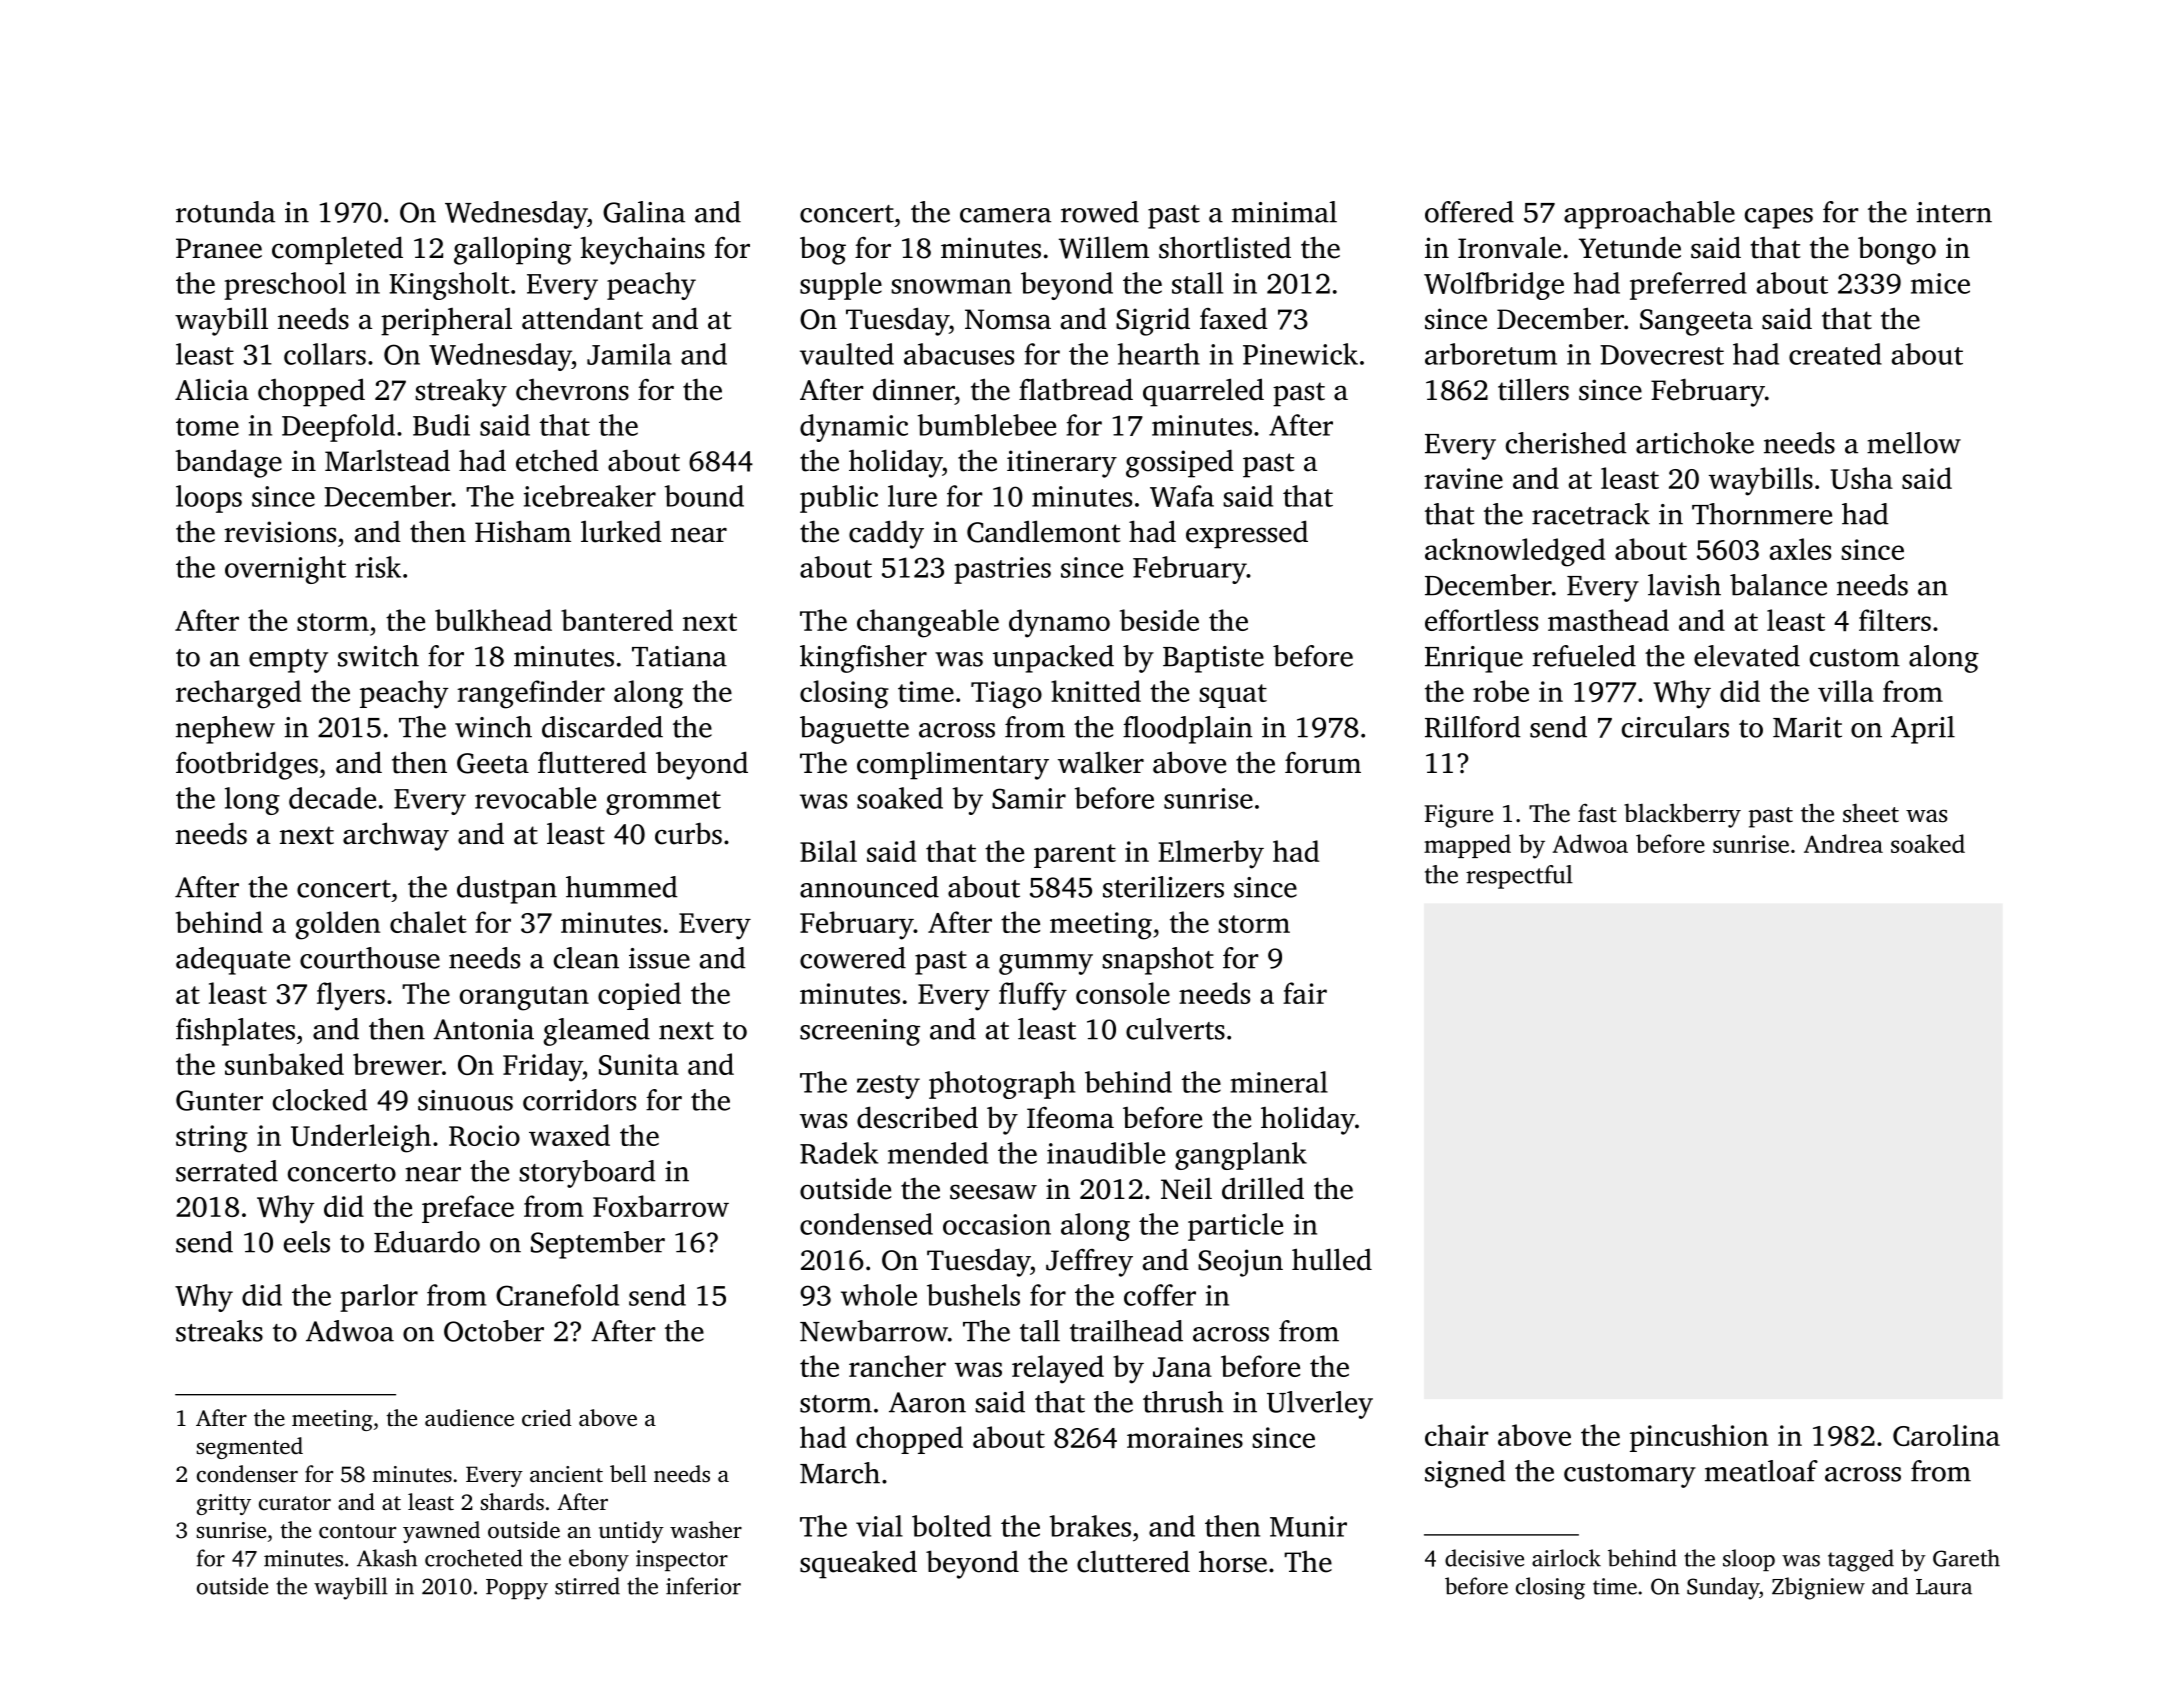 This screenshot has width=2178, height=1683. Describe the element at coordinates (587, 1586) in the screenshot. I see `stirred` at that location.
